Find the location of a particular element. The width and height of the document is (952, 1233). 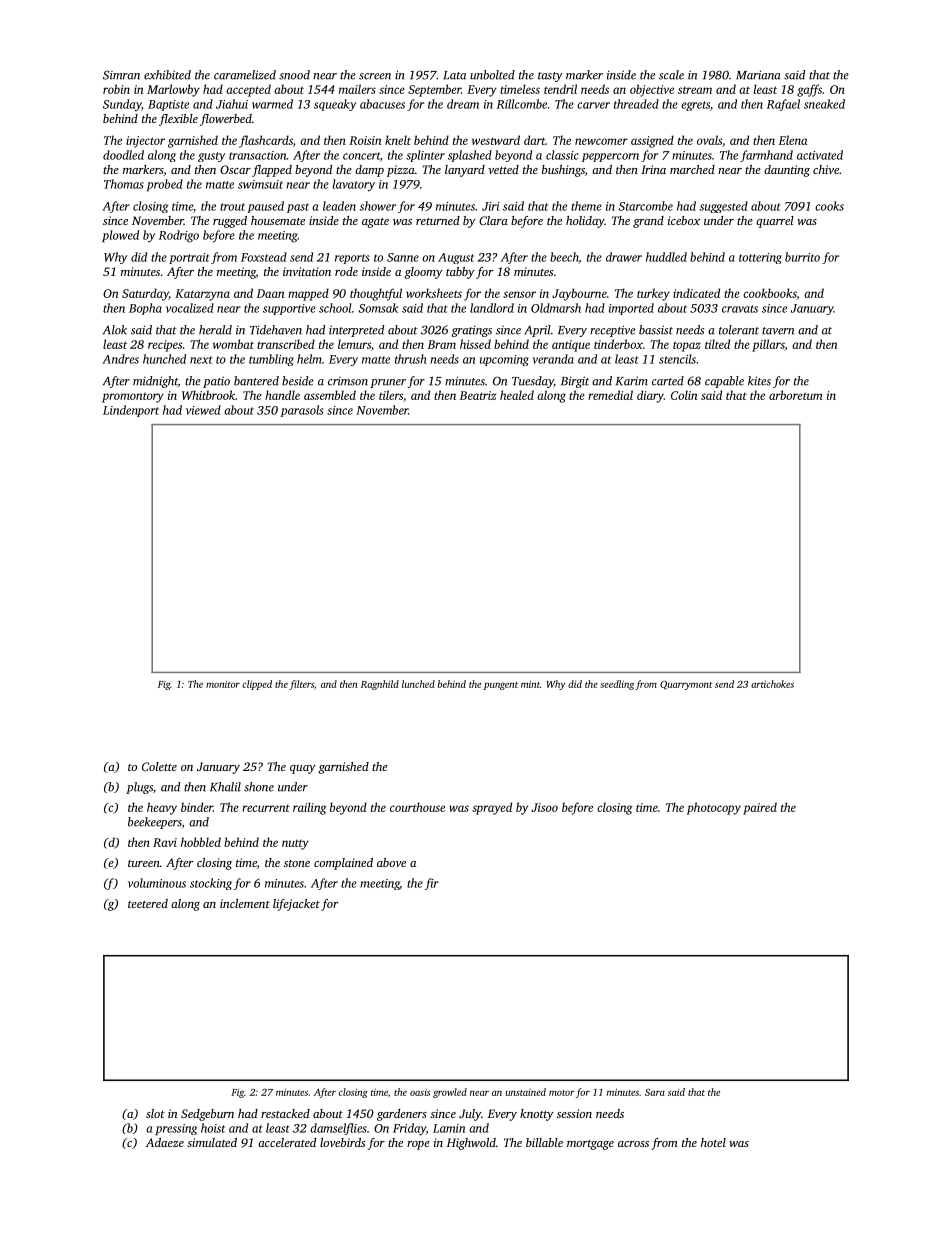

caramelized is located at coordinates (245, 75).
